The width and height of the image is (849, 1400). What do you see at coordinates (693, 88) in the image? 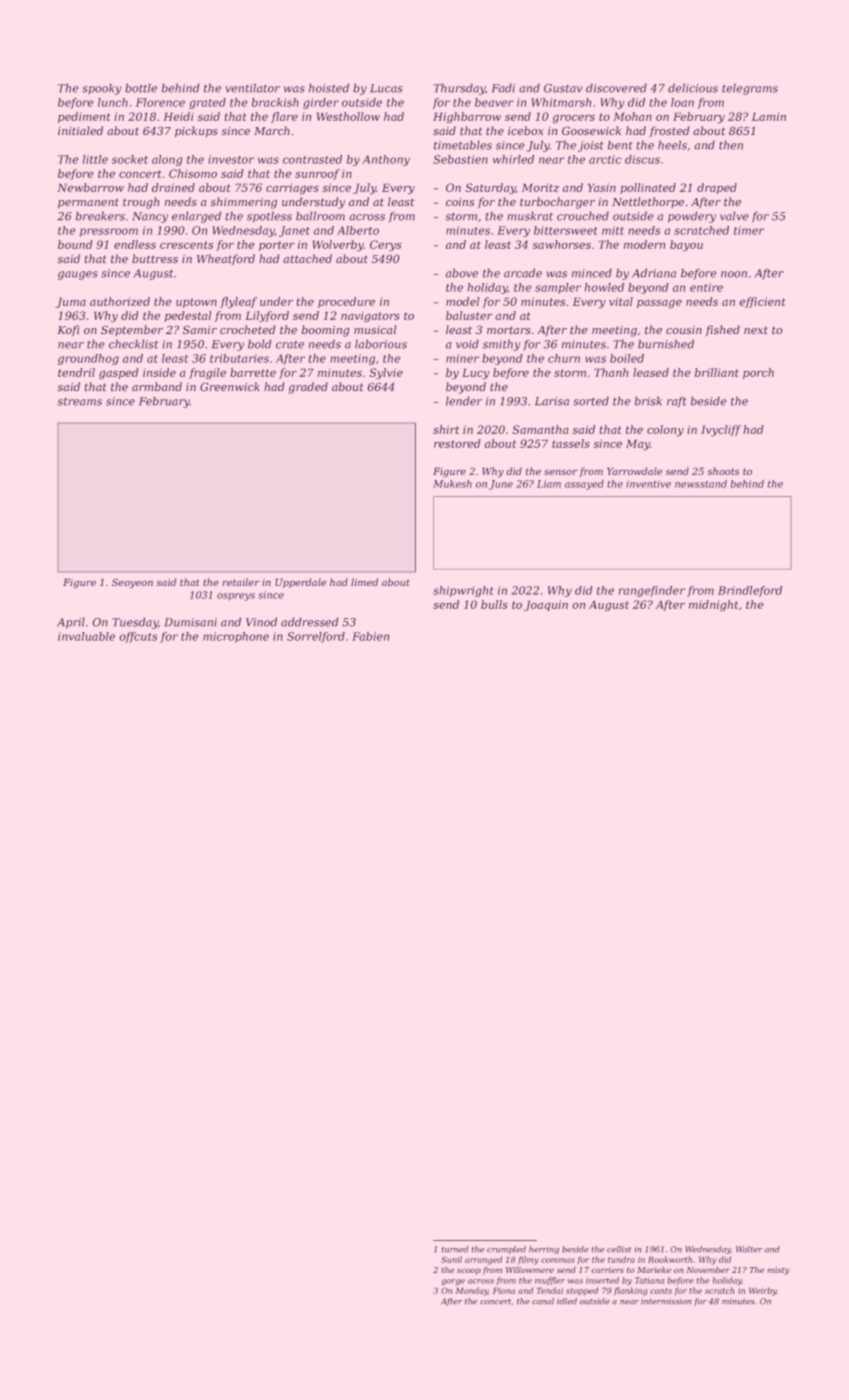
I see `delicious` at bounding box center [693, 88].
